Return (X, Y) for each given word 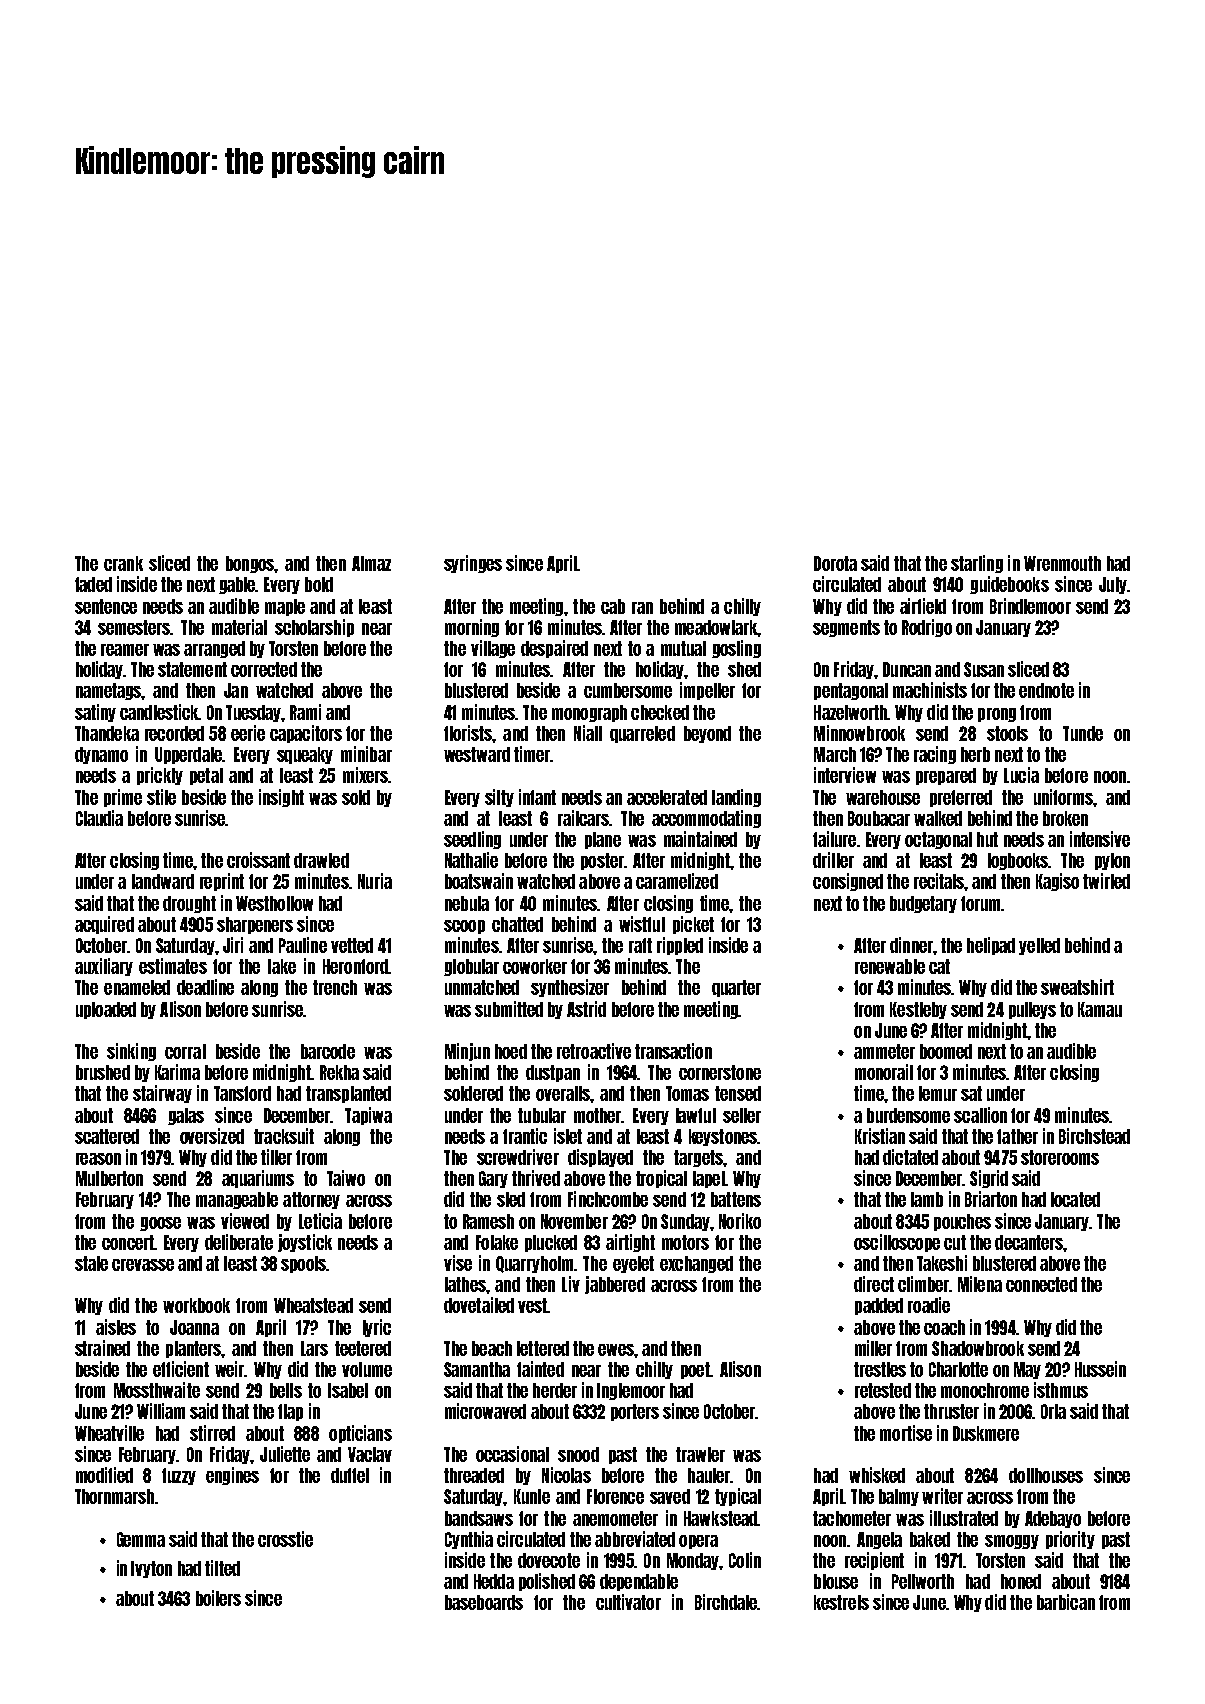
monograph (589, 713)
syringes (473, 564)
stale (91, 1263)
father (1017, 1136)
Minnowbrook (859, 733)
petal (206, 776)
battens (736, 1199)
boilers (218, 1598)
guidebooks (1009, 585)
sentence (106, 606)
